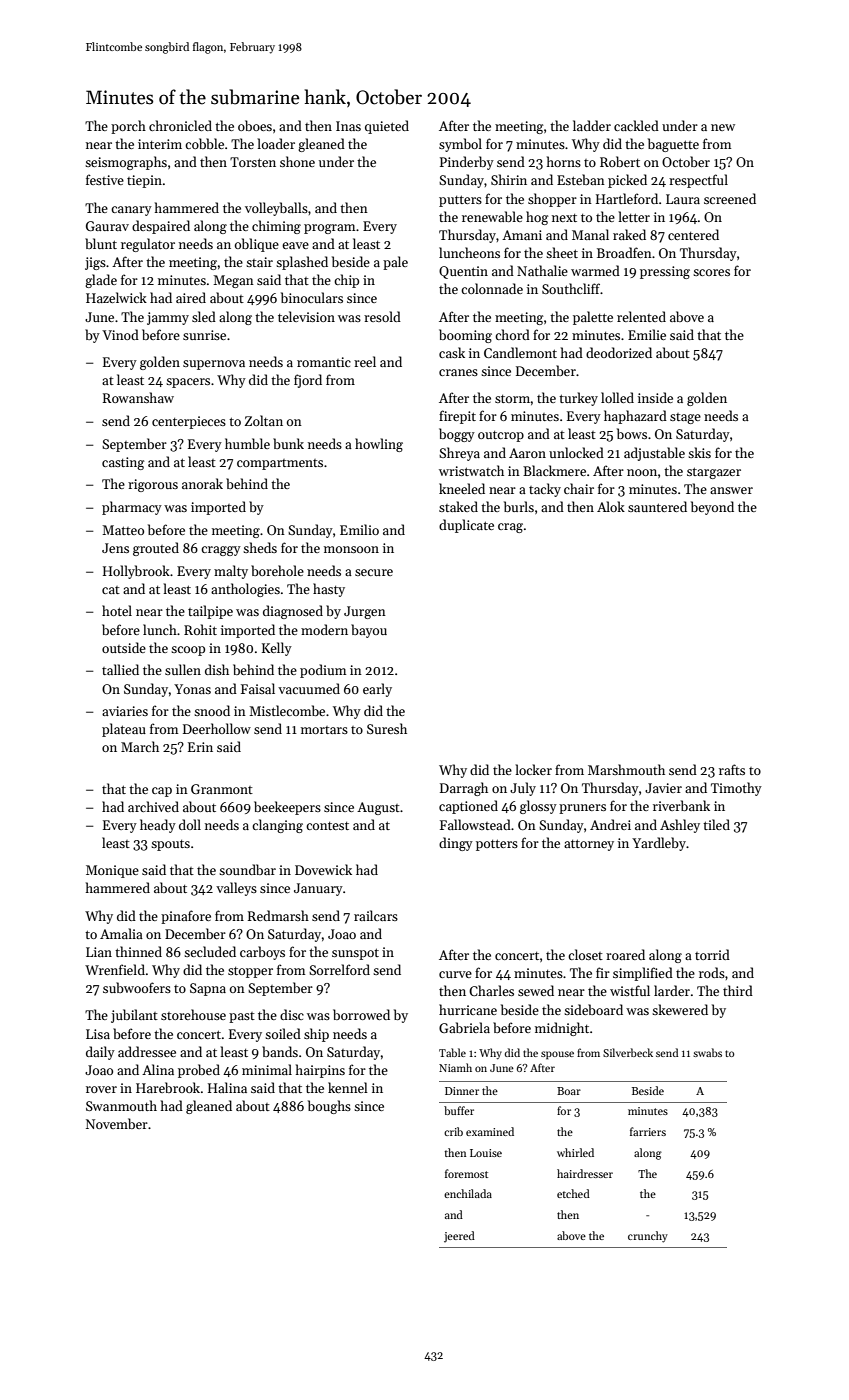 This screenshot has width=849, height=1400. What do you see at coordinates (673, 145) in the screenshot?
I see `baguette` at bounding box center [673, 145].
